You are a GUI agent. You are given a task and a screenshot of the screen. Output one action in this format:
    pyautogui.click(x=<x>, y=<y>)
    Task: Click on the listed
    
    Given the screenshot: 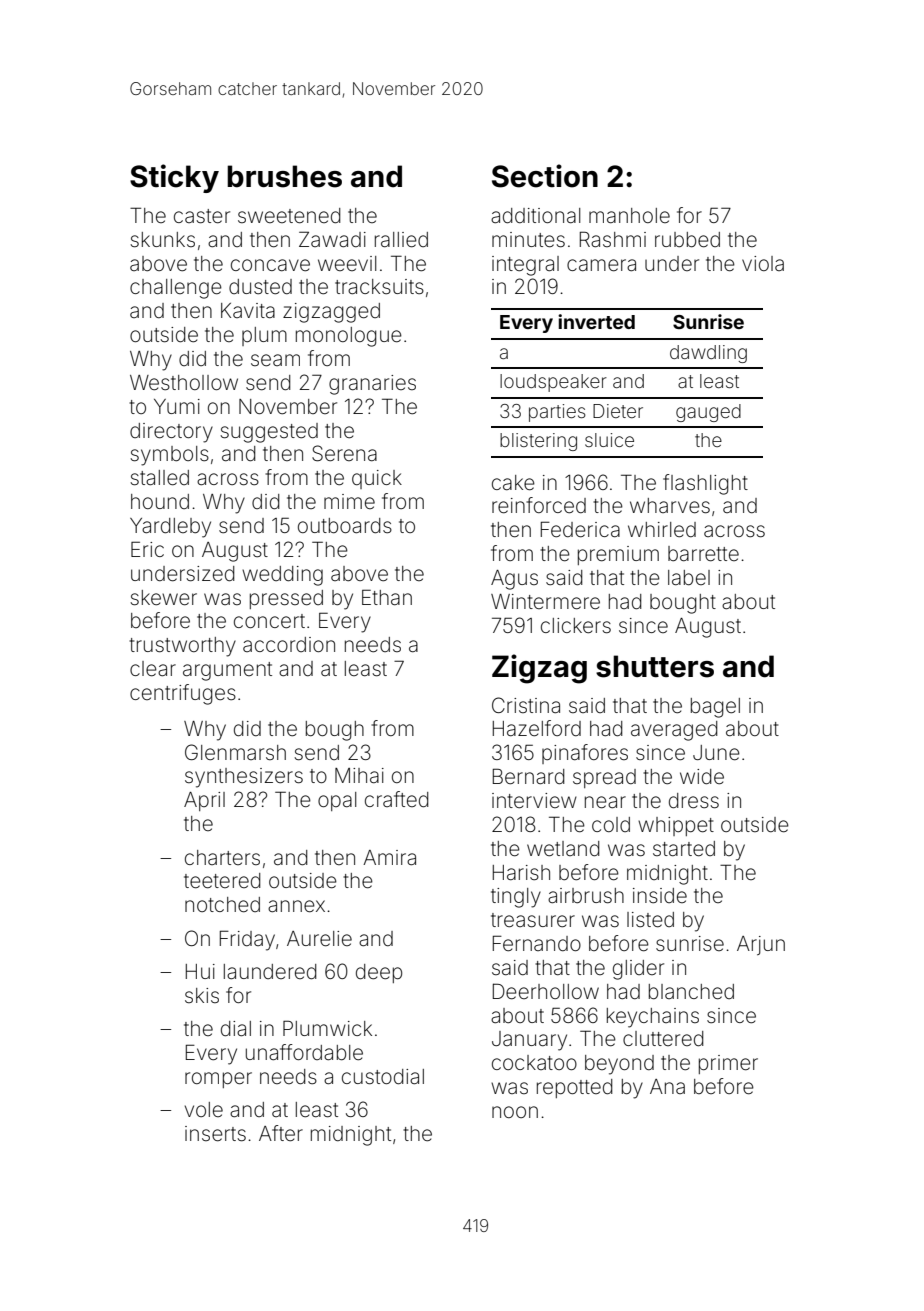 What is the action you would take?
    pyautogui.click(x=650, y=920)
